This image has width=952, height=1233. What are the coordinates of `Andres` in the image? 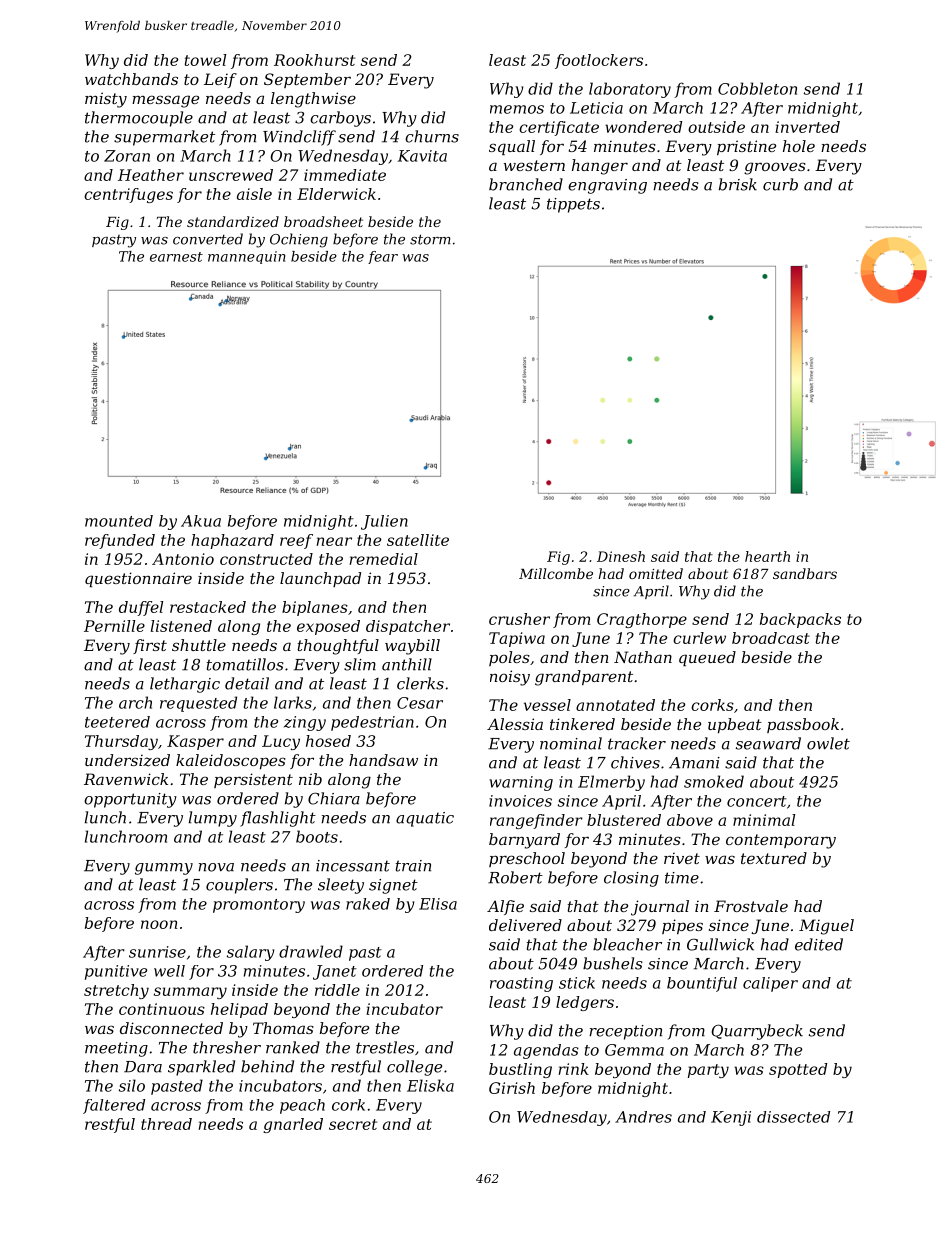 It's located at (643, 1117).
